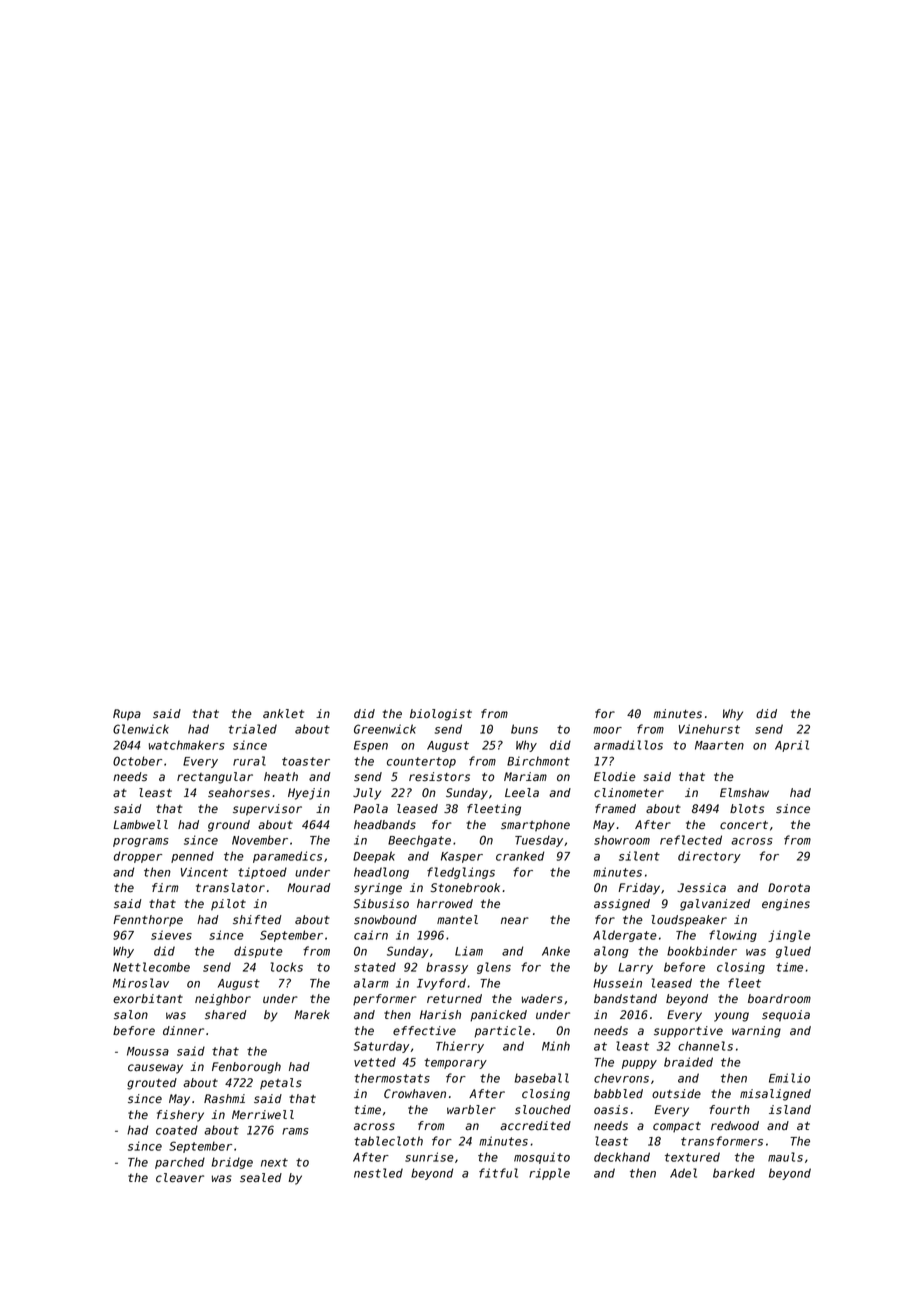 The image size is (924, 1308). Describe the element at coordinates (309, 887) in the document. I see `Mourad` at that location.
